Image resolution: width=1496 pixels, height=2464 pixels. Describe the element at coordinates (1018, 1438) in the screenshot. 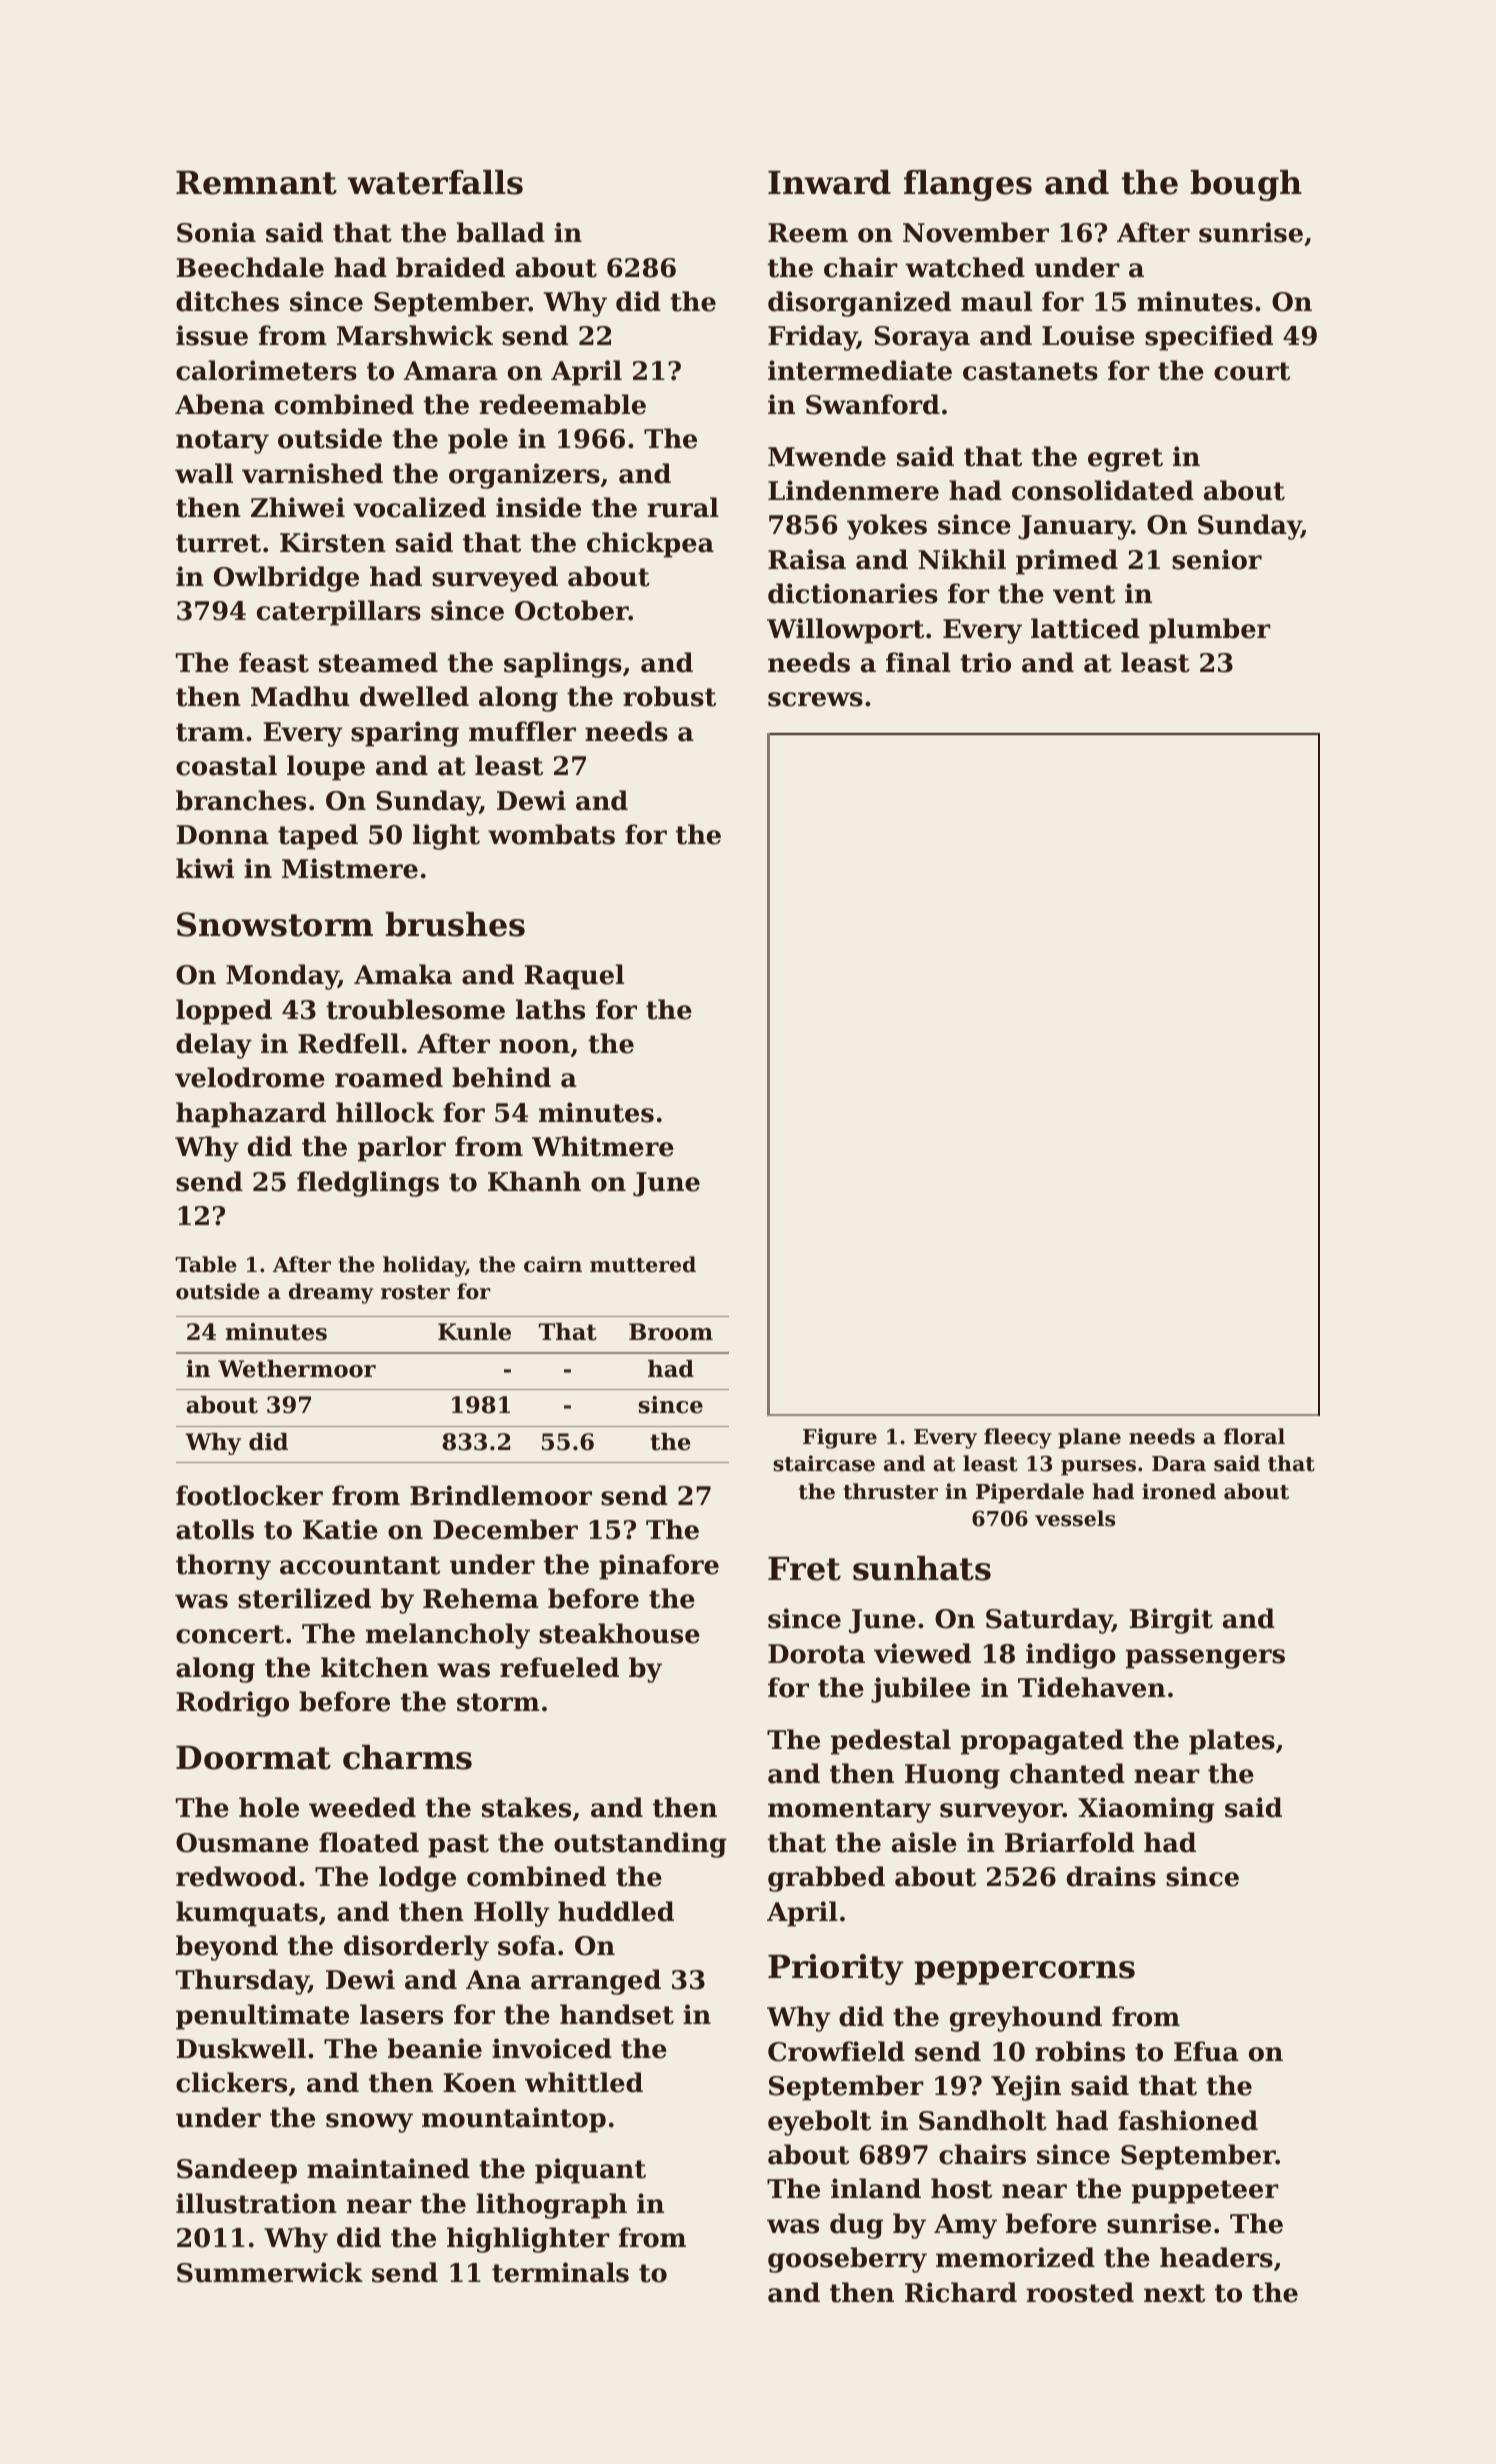

I see `fleecy` at that location.
